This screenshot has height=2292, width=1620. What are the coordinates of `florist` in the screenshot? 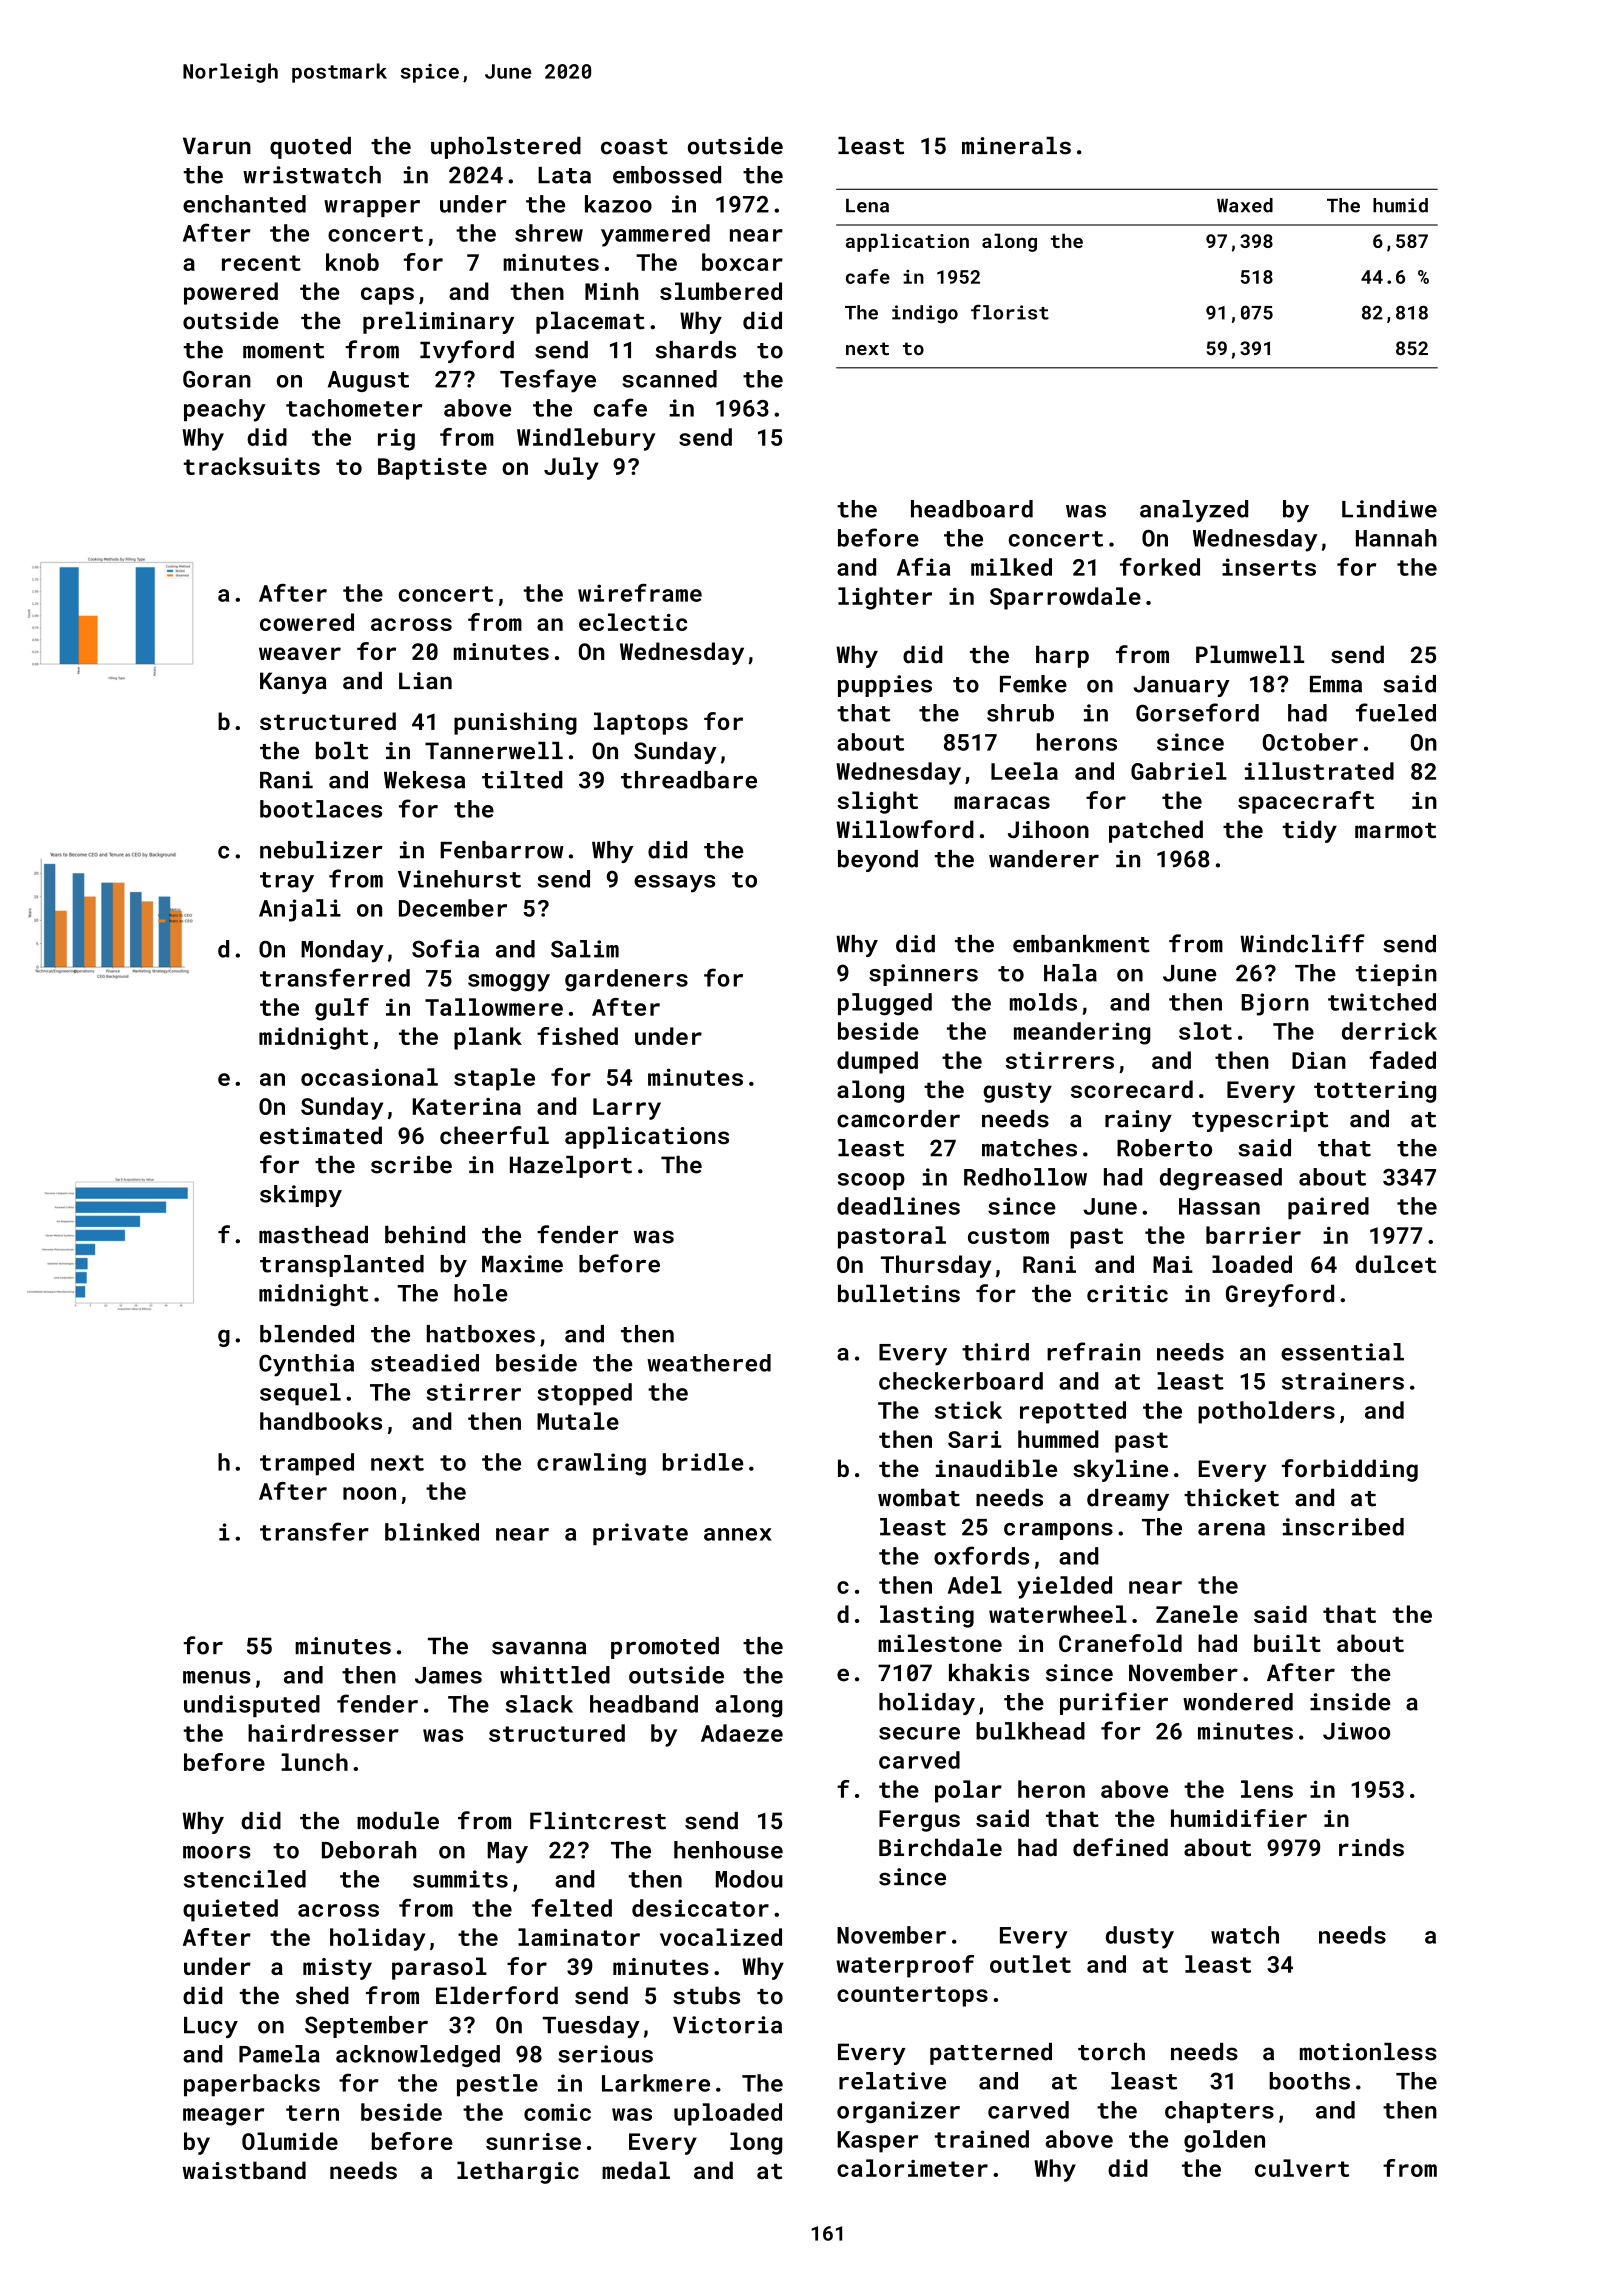 It's located at (1010, 312).
